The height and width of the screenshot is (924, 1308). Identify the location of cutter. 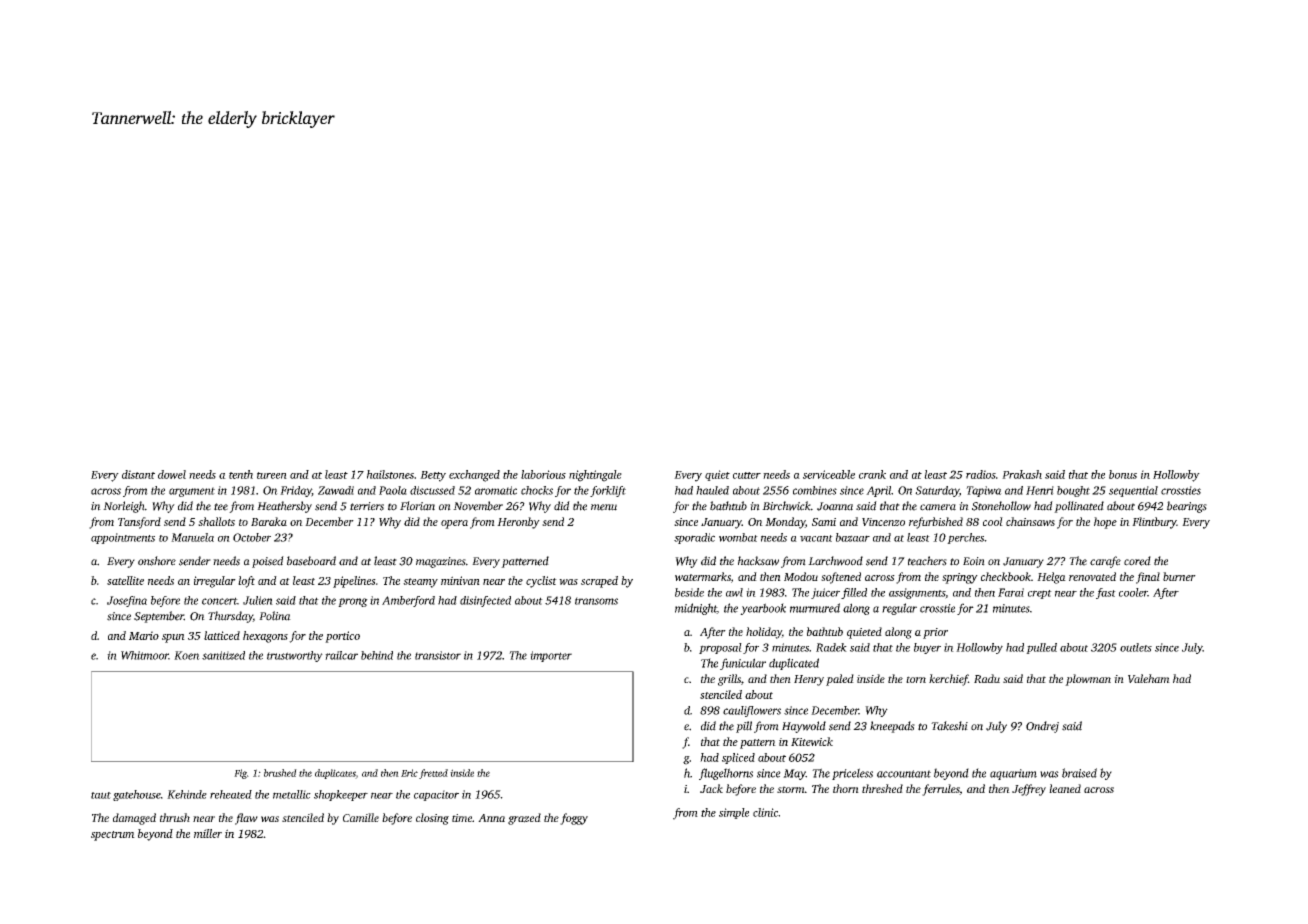
(747, 475).
